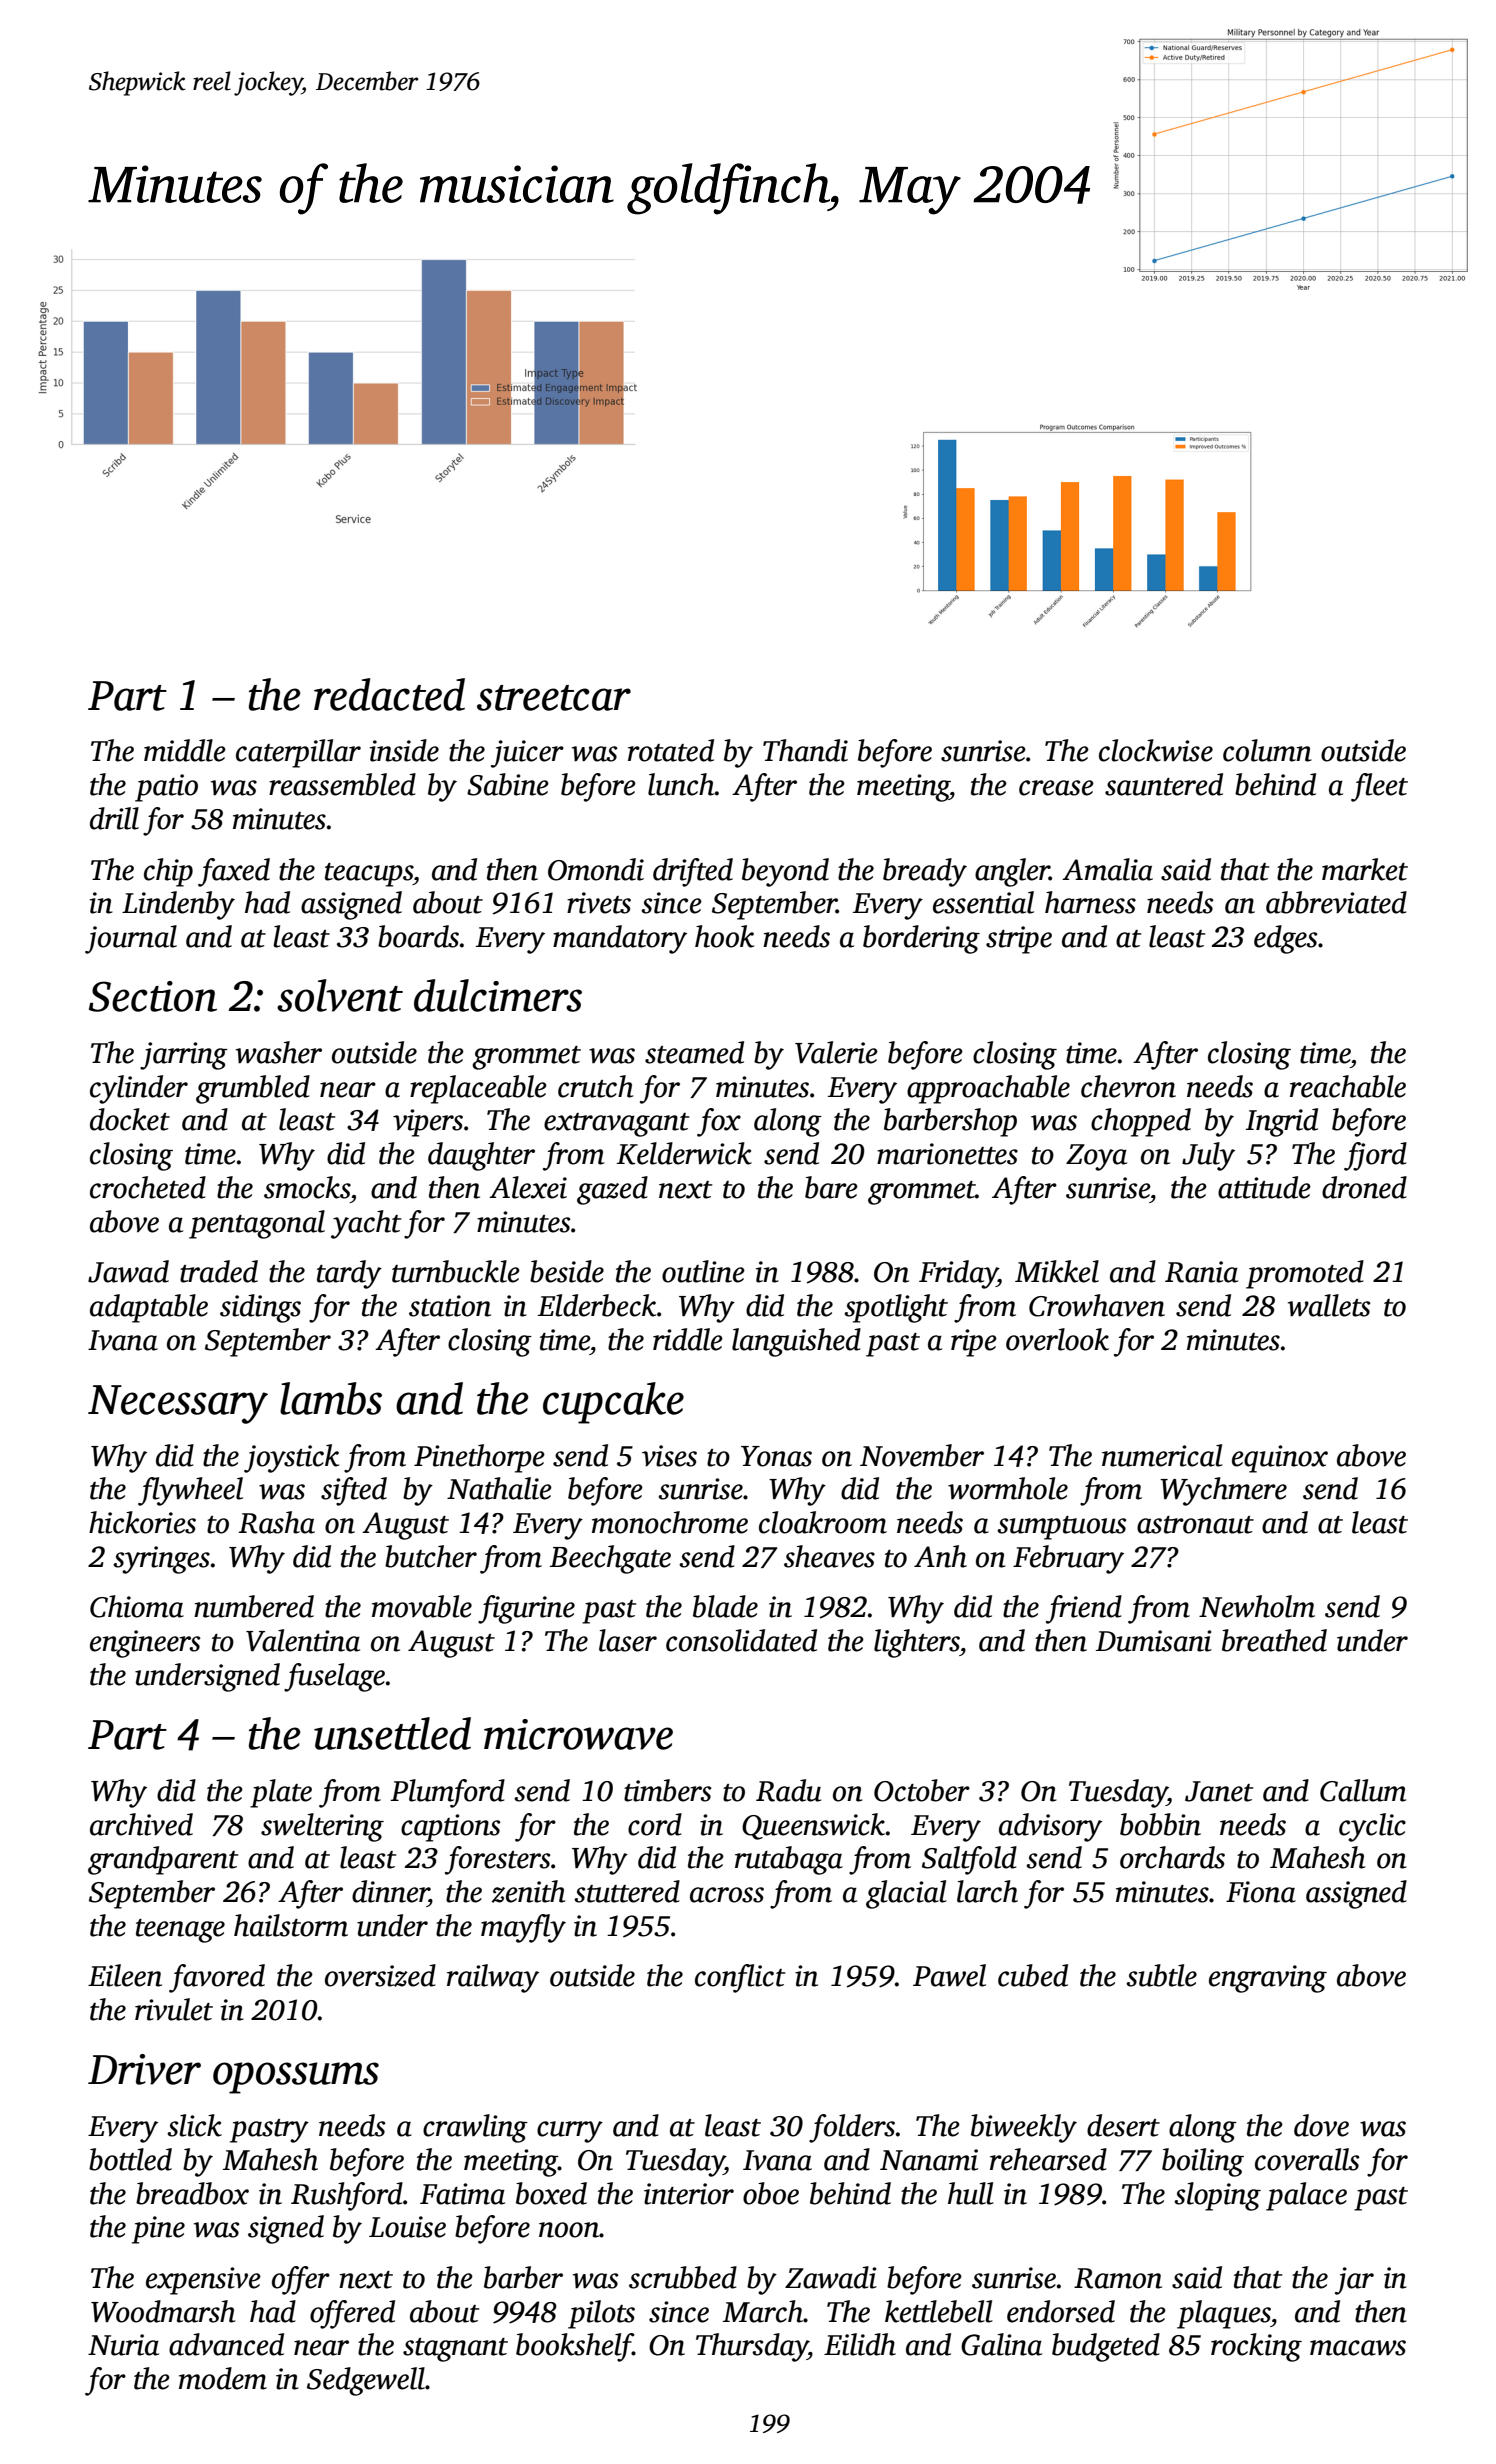 The width and height of the image is (1496, 2464). Describe the element at coordinates (1001, 2344) in the image. I see `Galina` at that location.
